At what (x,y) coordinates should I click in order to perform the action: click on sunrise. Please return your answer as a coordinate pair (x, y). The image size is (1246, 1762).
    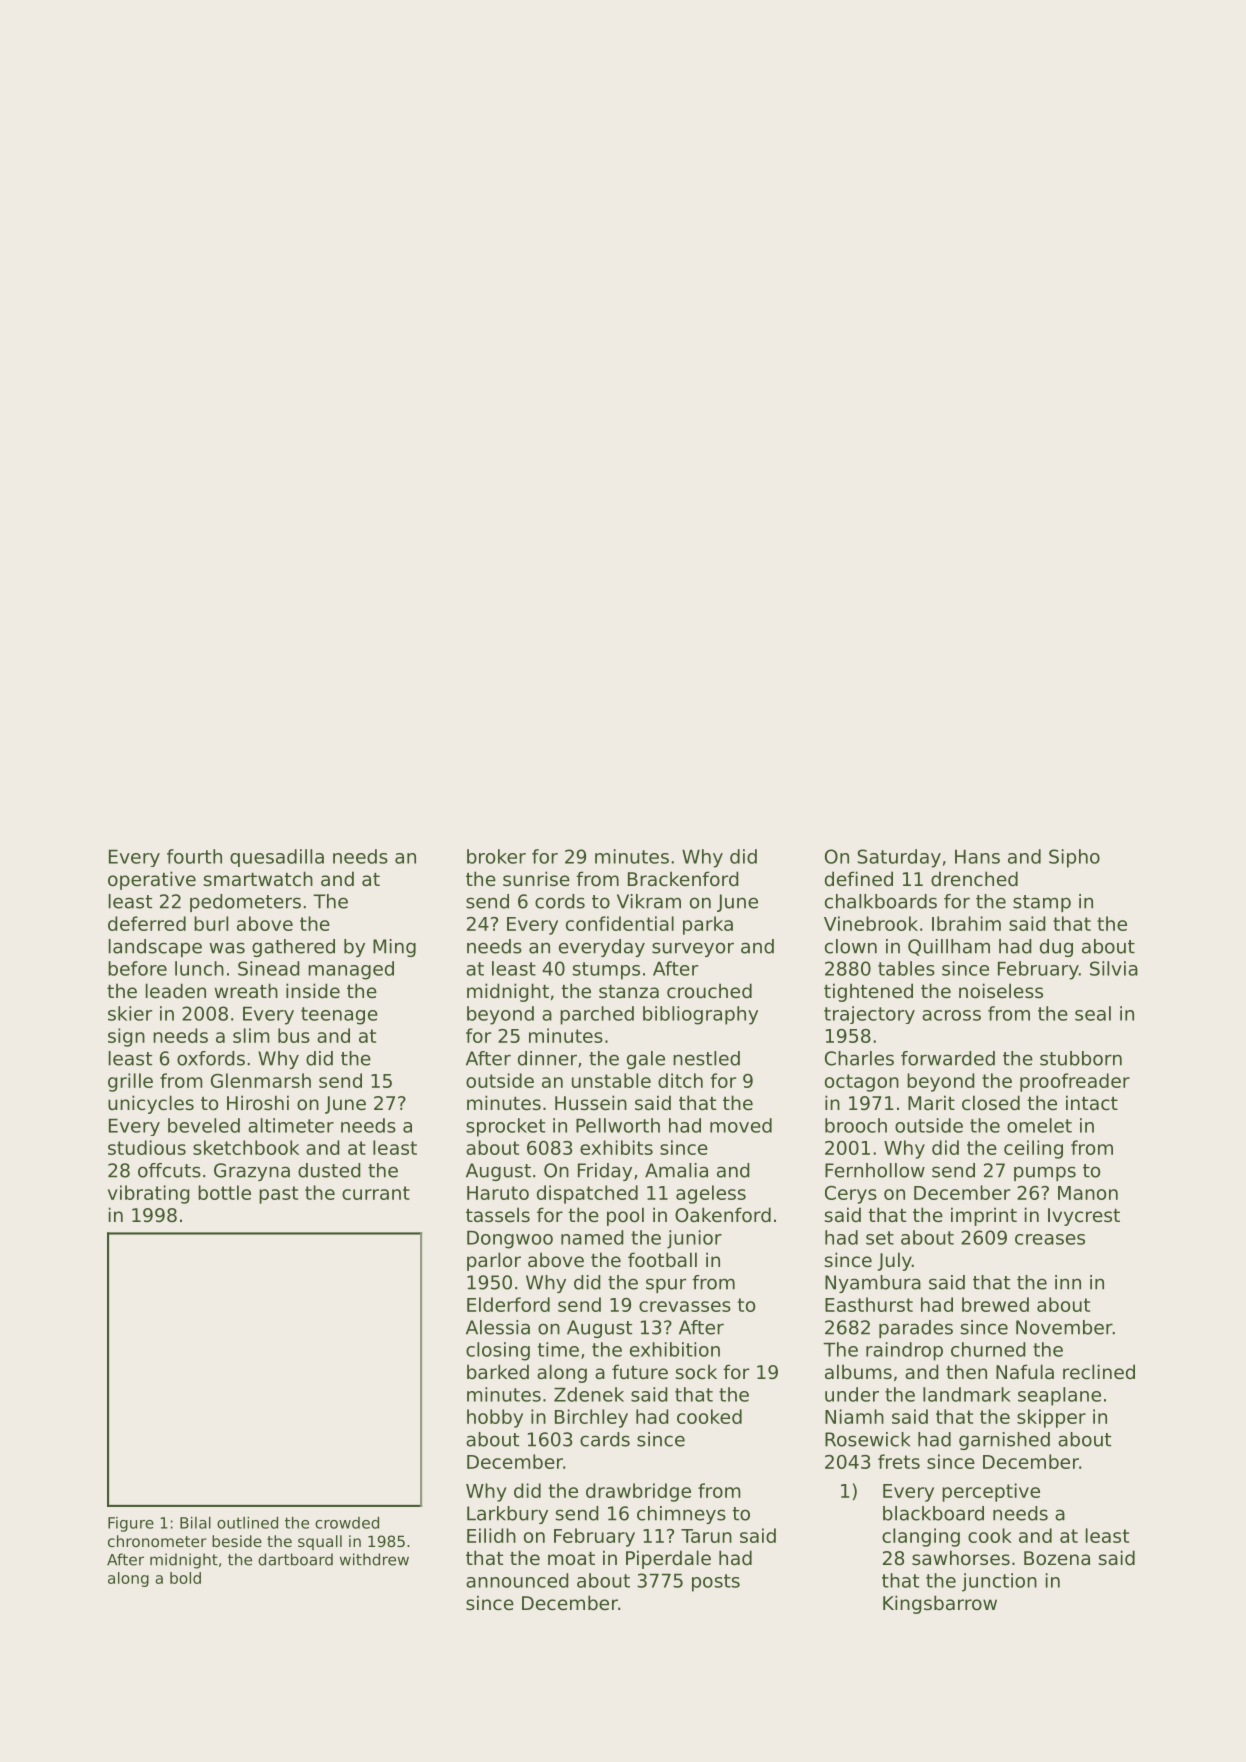
    Looking at the image, I should click on (536, 878).
